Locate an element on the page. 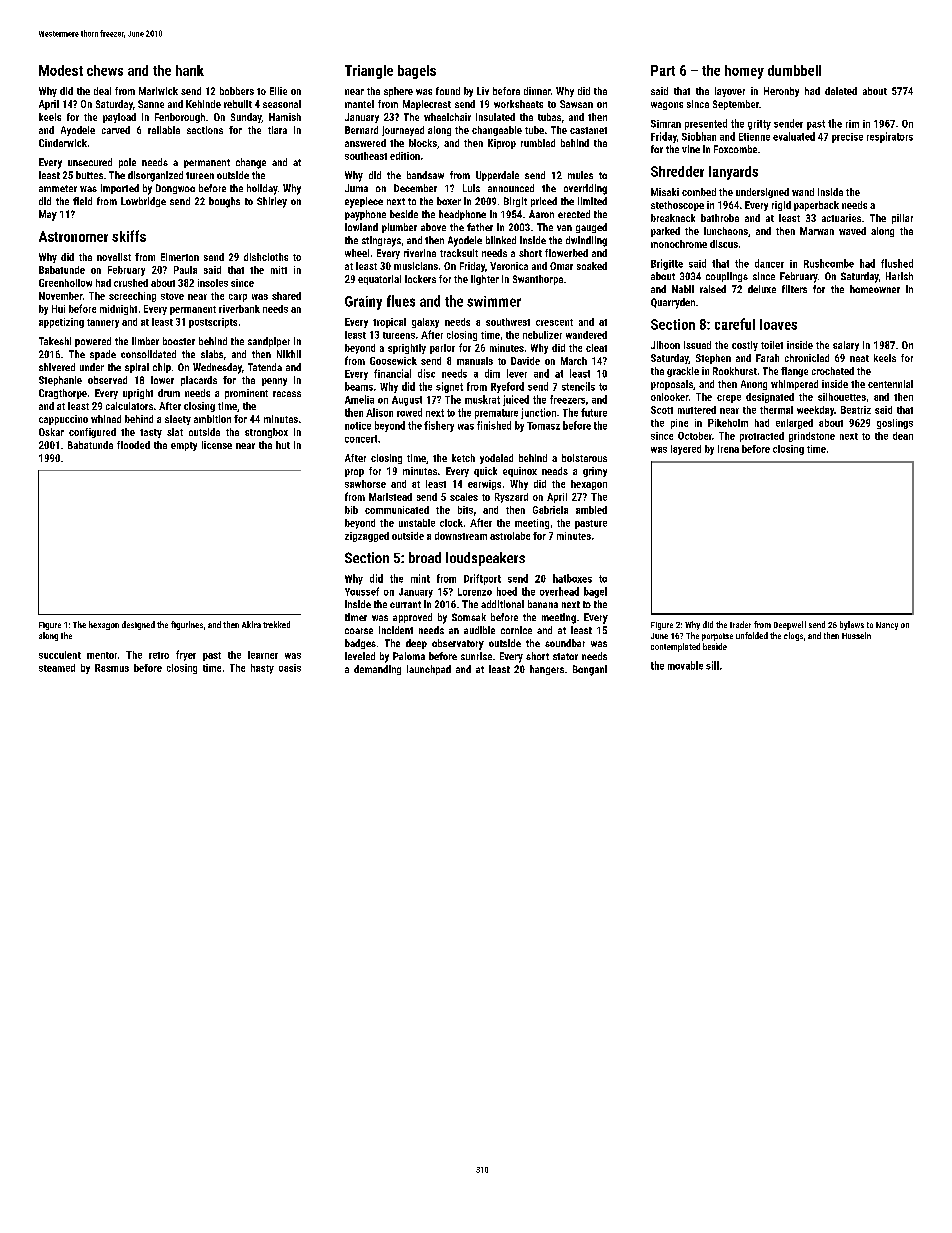 This page has height=1233, width=952. deleted is located at coordinates (841, 91).
